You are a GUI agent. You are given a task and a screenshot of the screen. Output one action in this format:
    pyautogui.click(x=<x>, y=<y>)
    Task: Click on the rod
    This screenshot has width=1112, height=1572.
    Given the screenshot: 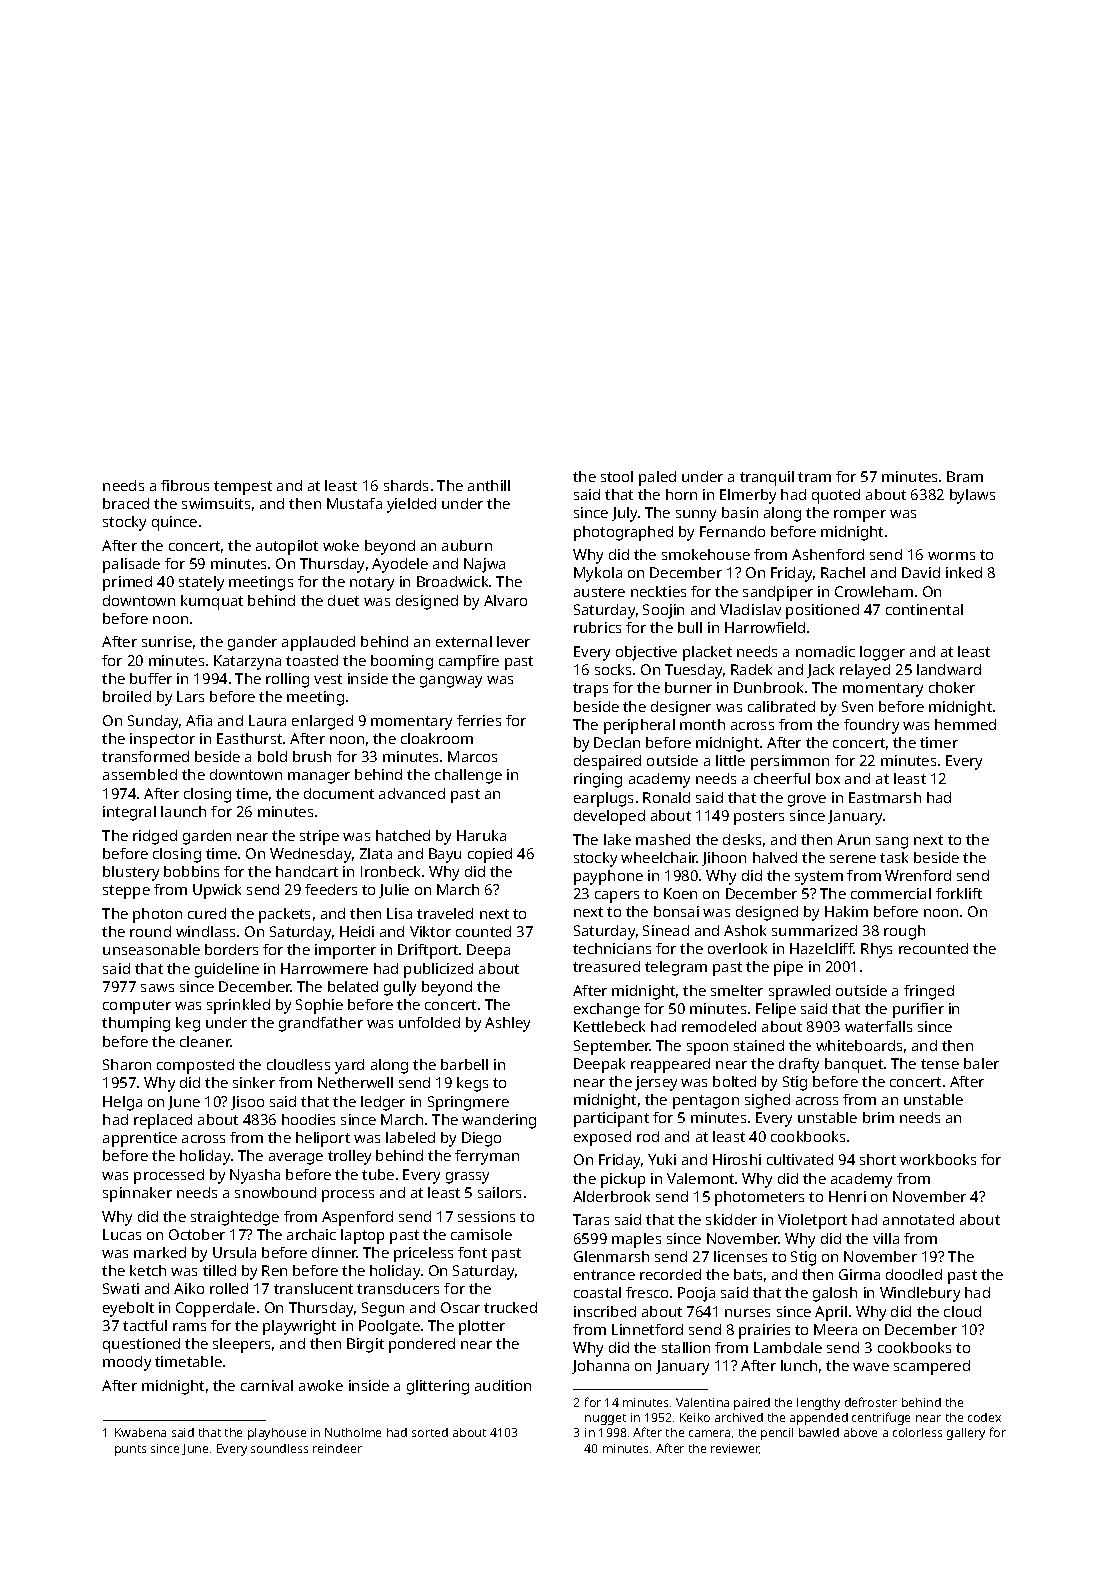 What is the action you would take?
    pyautogui.click(x=648, y=1136)
